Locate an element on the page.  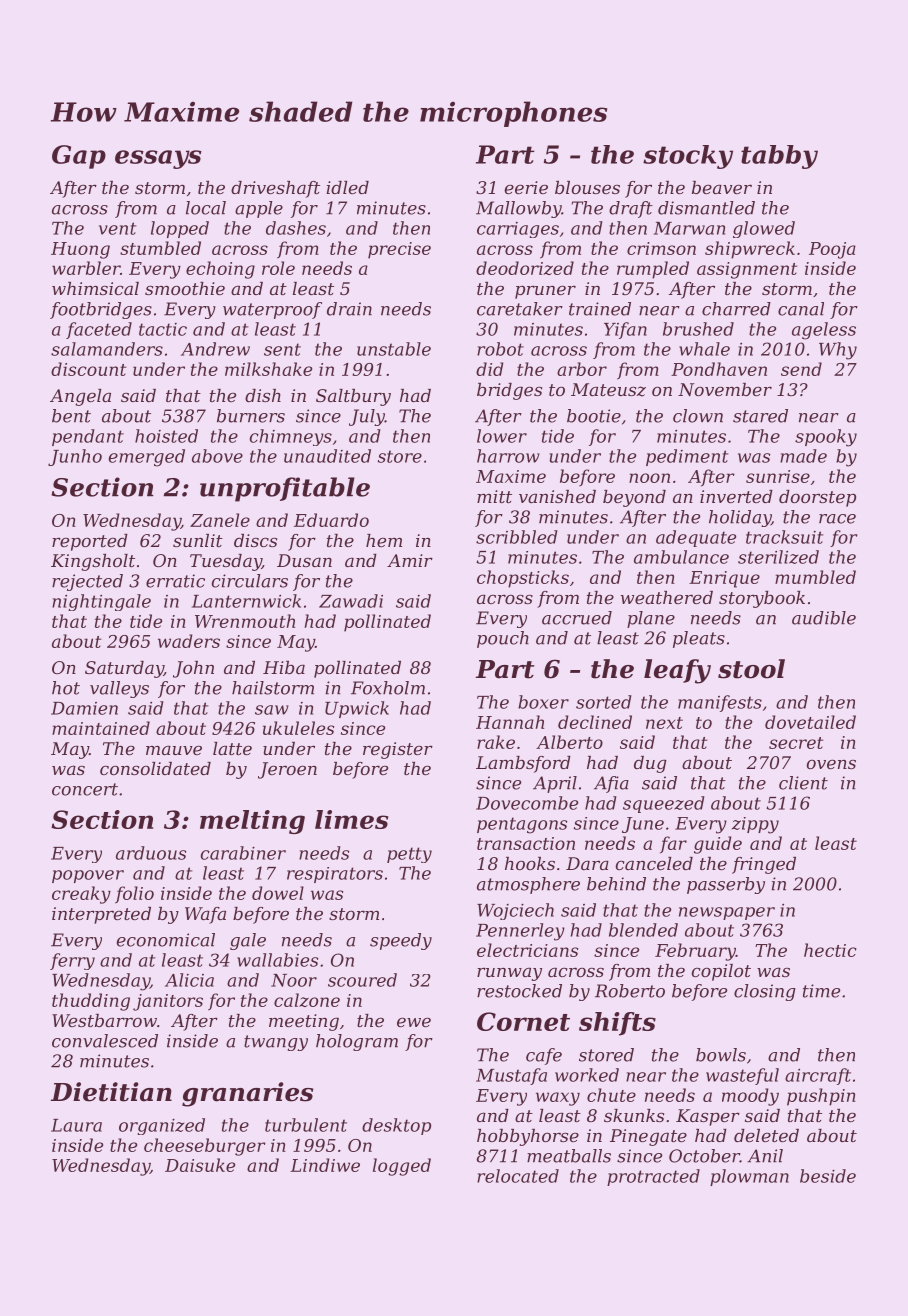
maintained is located at coordinates (101, 728).
